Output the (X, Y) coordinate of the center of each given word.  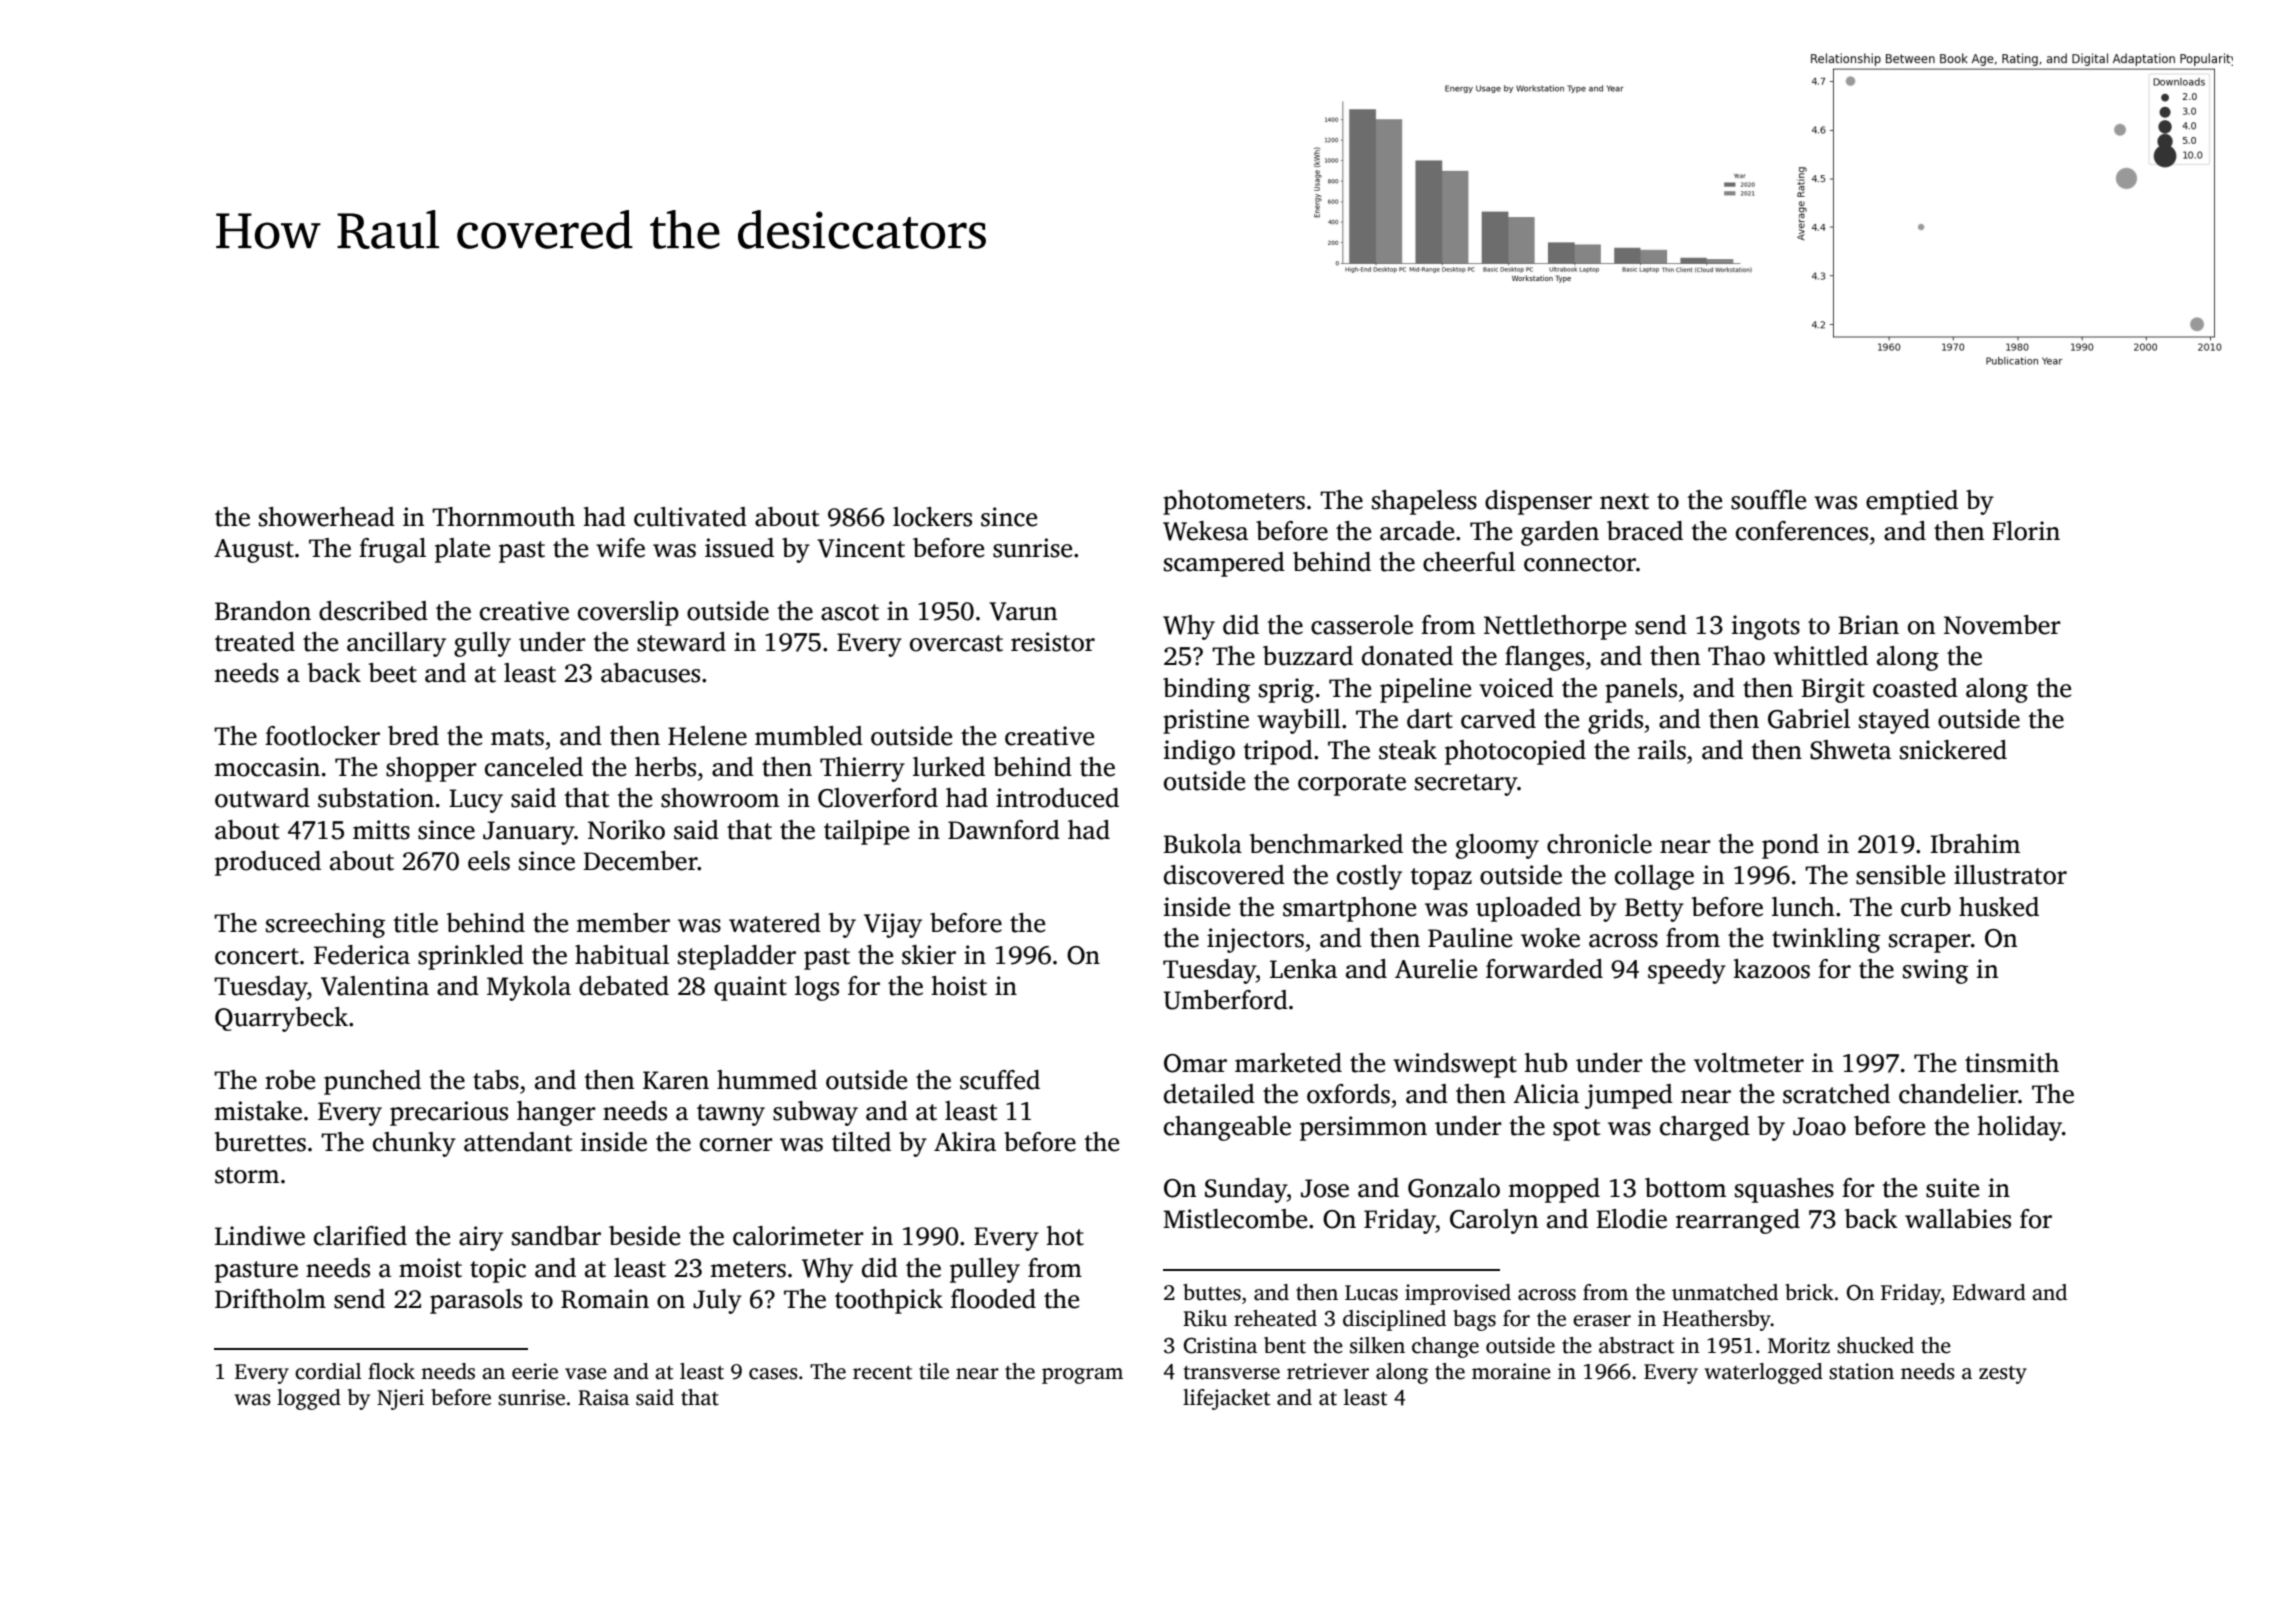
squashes (1784, 1190)
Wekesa (1205, 531)
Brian (1868, 625)
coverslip (628, 613)
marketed (1288, 1063)
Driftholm (270, 1299)
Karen (676, 1080)
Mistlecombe (1235, 1219)
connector (1580, 563)
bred (413, 736)
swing (1935, 971)
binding (1206, 690)
